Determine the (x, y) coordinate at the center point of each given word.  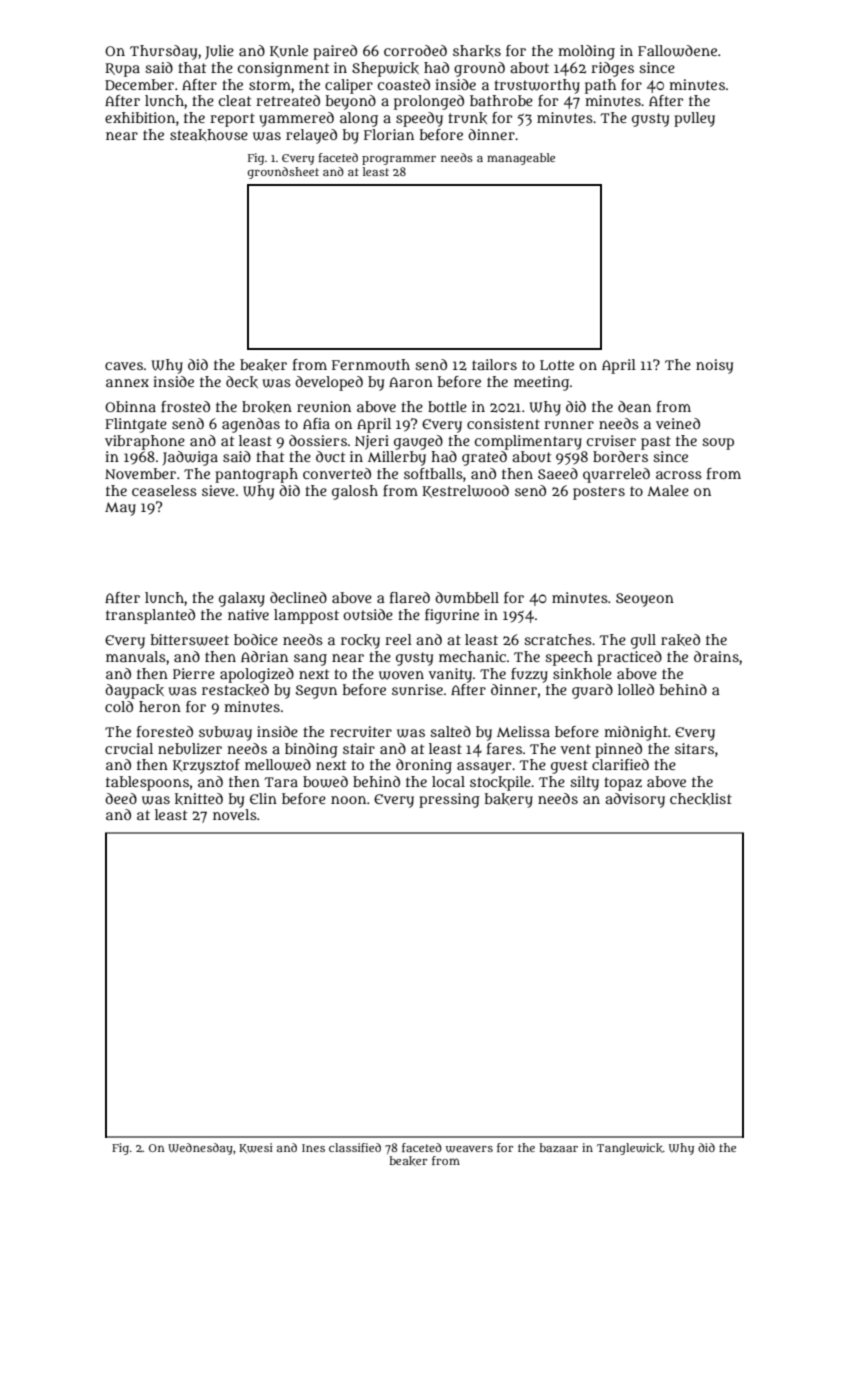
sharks (477, 51)
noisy (714, 366)
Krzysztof (206, 766)
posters (599, 493)
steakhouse (209, 135)
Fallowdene (677, 51)
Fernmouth (371, 364)
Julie (219, 52)
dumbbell (467, 597)
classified (355, 1147)
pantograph (256, 475)
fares (504, 748)
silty (584, 783)
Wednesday (200, 1149)
